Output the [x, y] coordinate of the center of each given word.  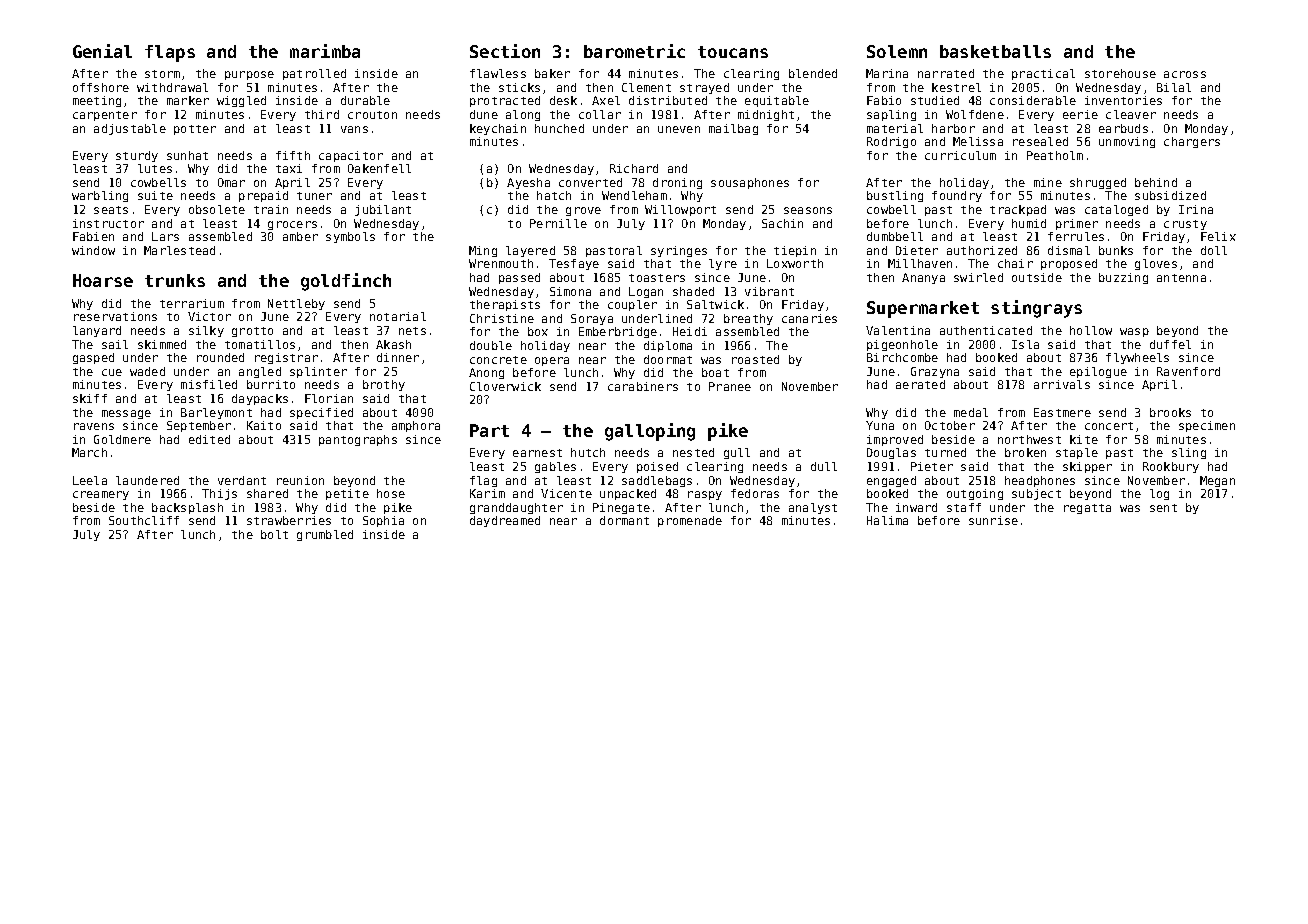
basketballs [995, 51]
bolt [274, 534]
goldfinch [346, 282]
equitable [777, 101]
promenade [690, 521]
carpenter [105, 116]
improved [895, 440]
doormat [668, 359]
